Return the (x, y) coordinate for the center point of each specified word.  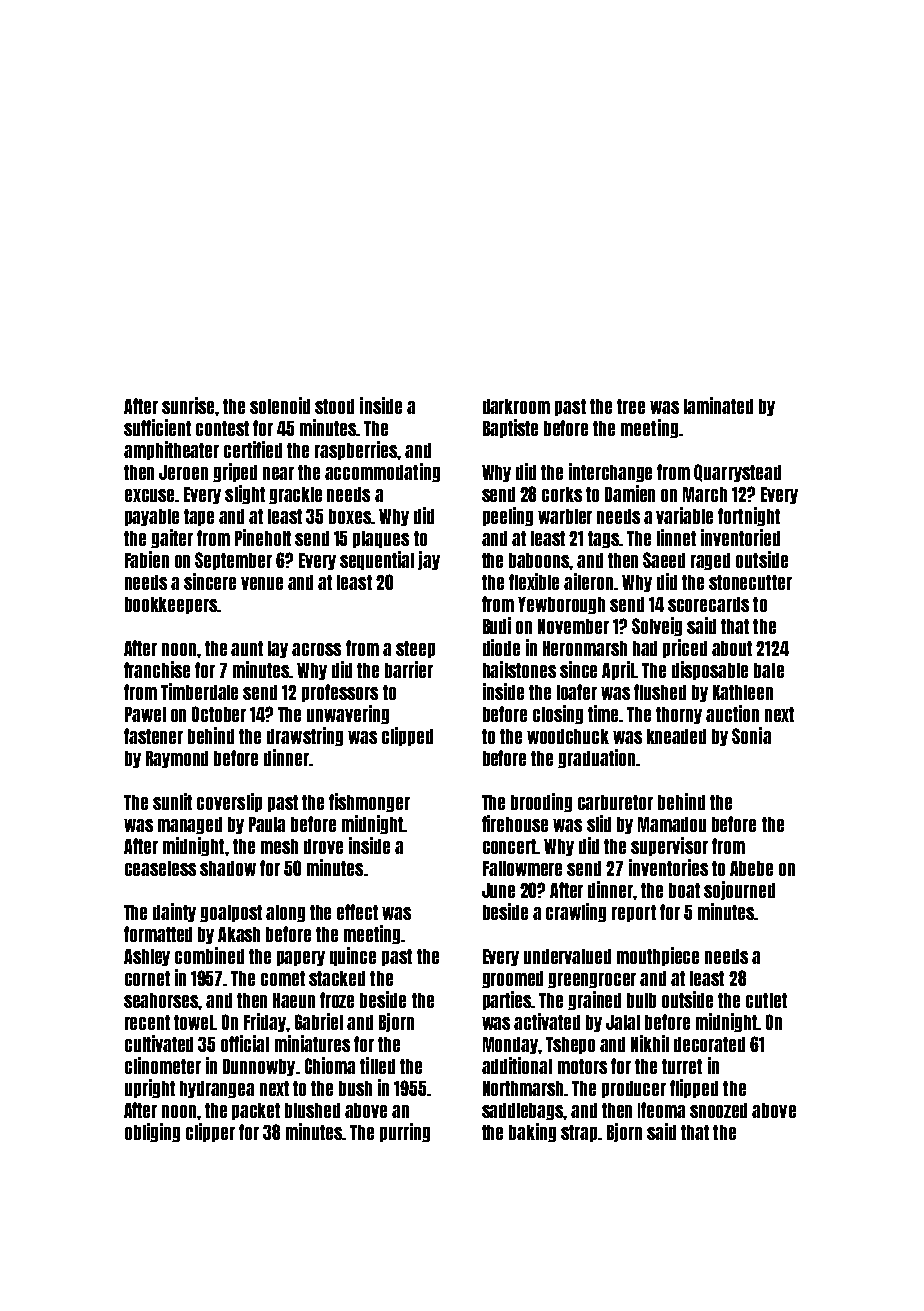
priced (685, 648)
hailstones (519, 669)
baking (532, 1132)
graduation (596, 758)
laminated (718, 405)
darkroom (516, 406)
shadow (228, 868)
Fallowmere (522, 868)
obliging (152, 1132)
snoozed (718, 1110)
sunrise (188, 405)
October (219, 714)
